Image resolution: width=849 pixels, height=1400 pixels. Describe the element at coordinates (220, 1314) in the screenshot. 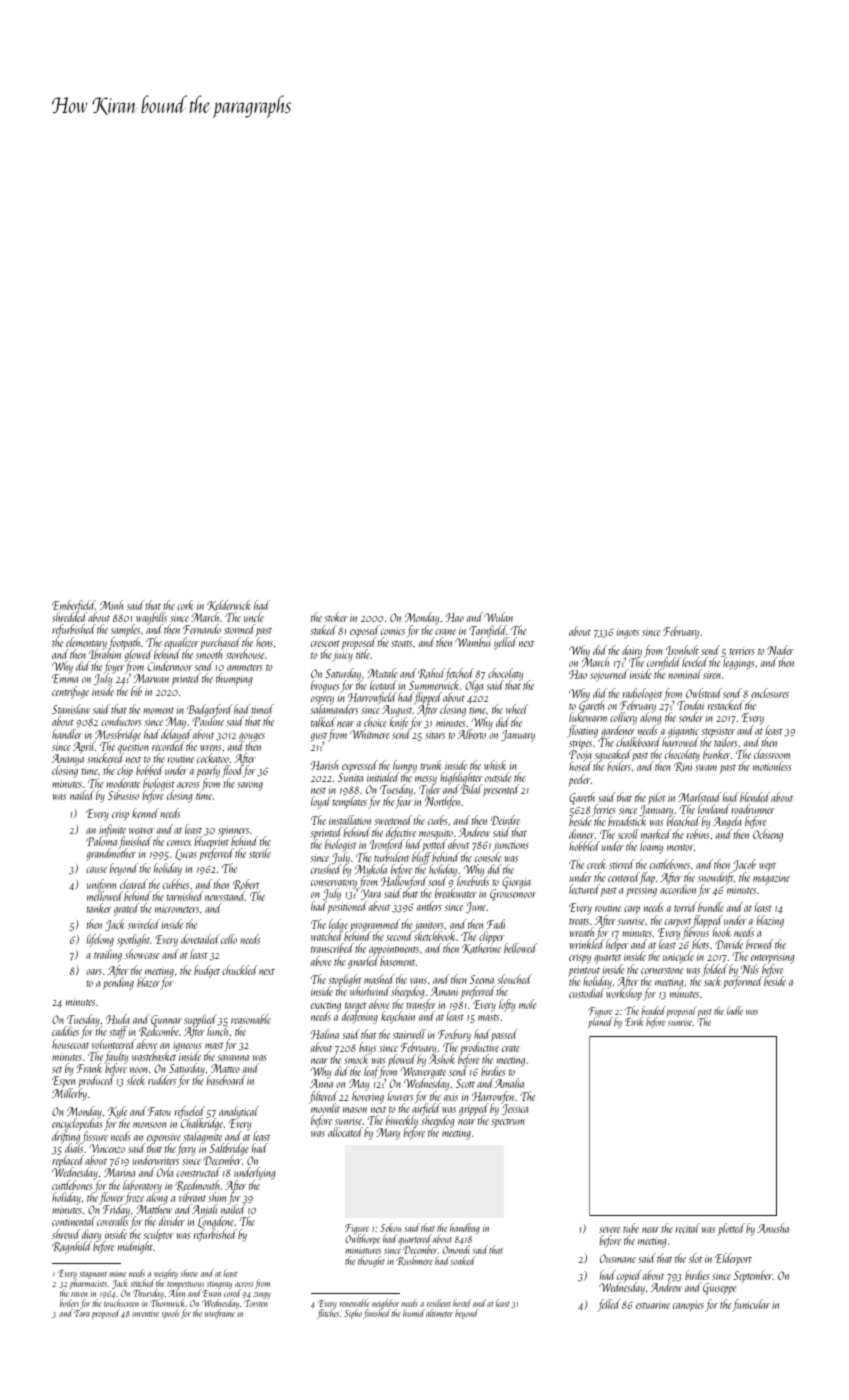

I see `wireframe` at that location.
